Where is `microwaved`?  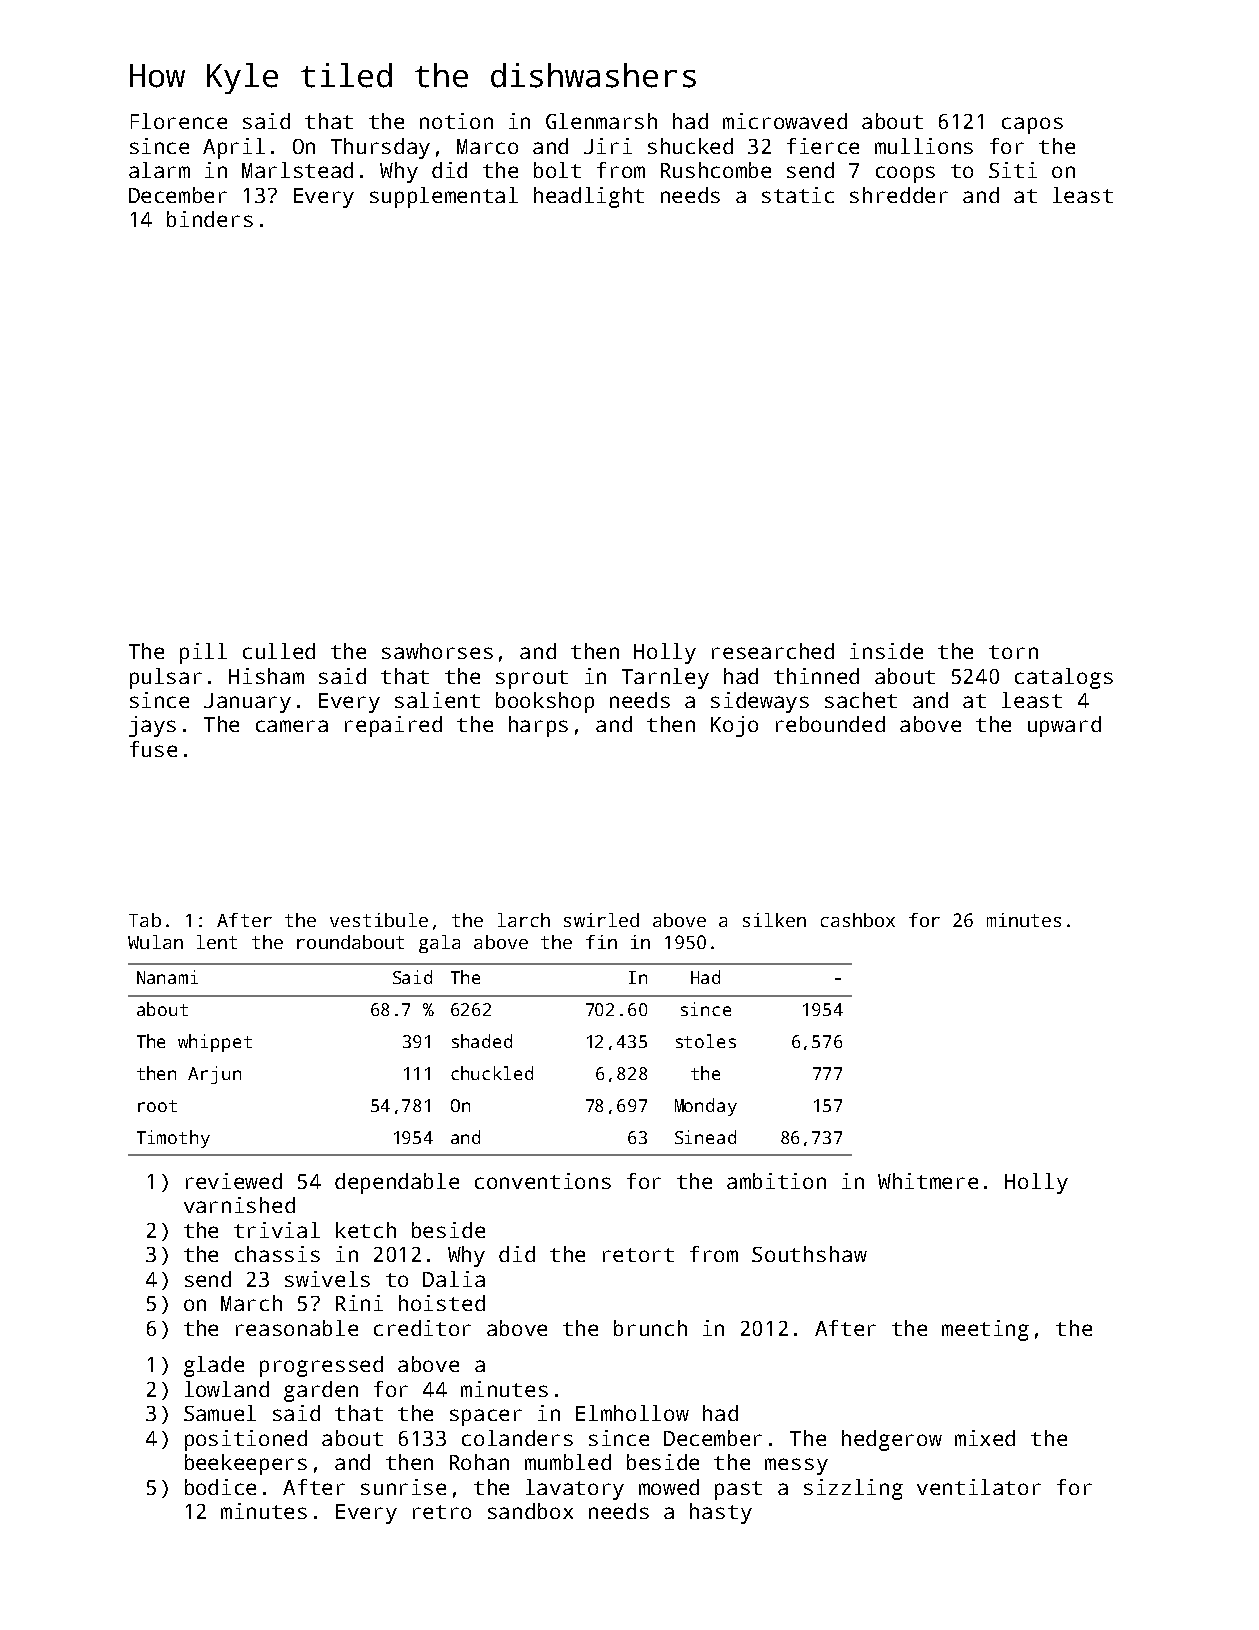
microwaved is located at coordinates (785, 121).
